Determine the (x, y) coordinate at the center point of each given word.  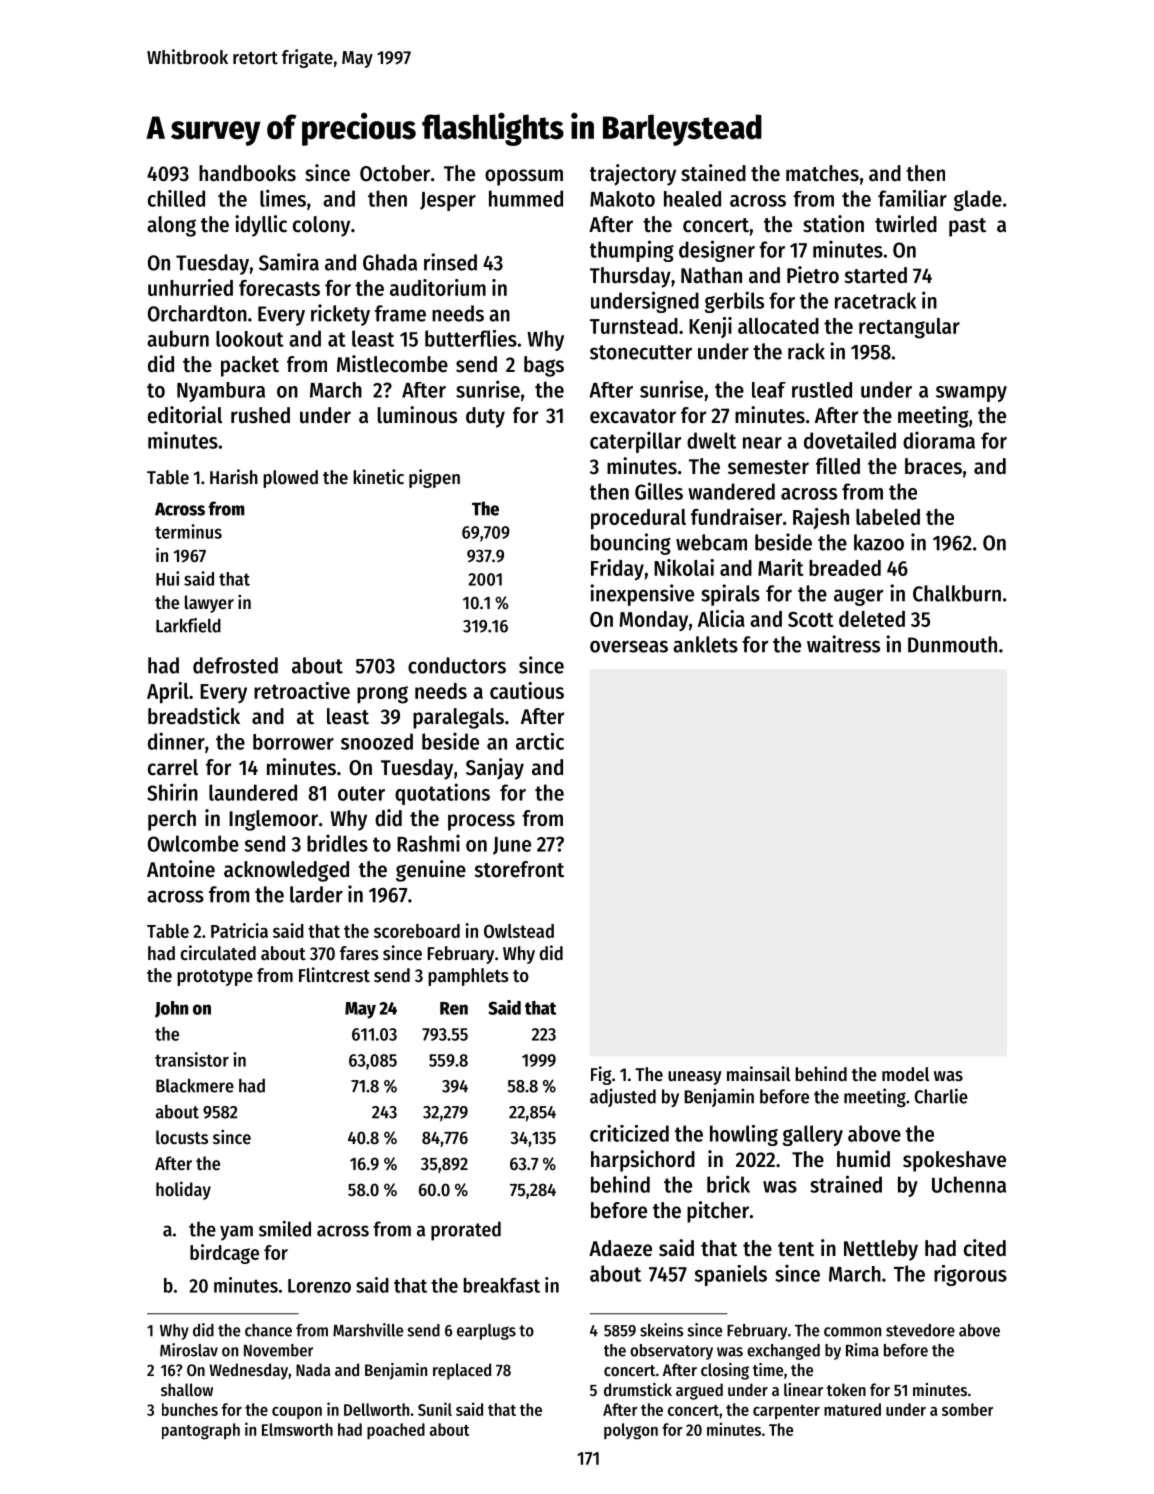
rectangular (909, 328)
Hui (167, 578)
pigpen (434, 478)
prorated (466, 1231)
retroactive (302, 690)
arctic (540, 741)
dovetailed (850, 440)
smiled (285, 1229)
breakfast (502, 1285)
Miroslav (189, 1350)
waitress (843, 644)
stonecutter (641, 352)
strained (846, 1184)
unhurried (190, 287)
